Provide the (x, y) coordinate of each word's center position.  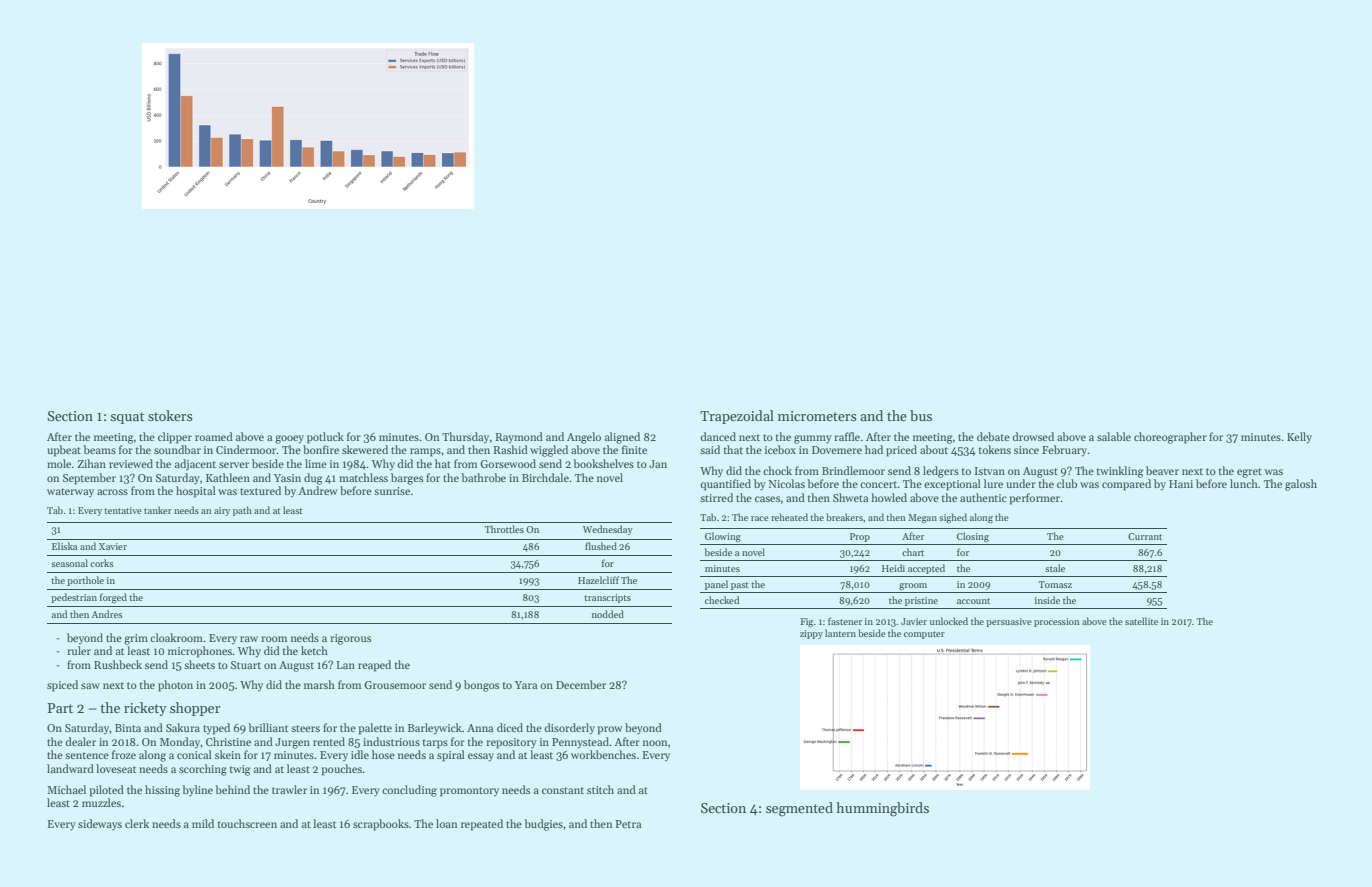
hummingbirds (882, 809)
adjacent (195, 465)
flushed (601, 546)
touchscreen (247, 823)
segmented (799, 809)
